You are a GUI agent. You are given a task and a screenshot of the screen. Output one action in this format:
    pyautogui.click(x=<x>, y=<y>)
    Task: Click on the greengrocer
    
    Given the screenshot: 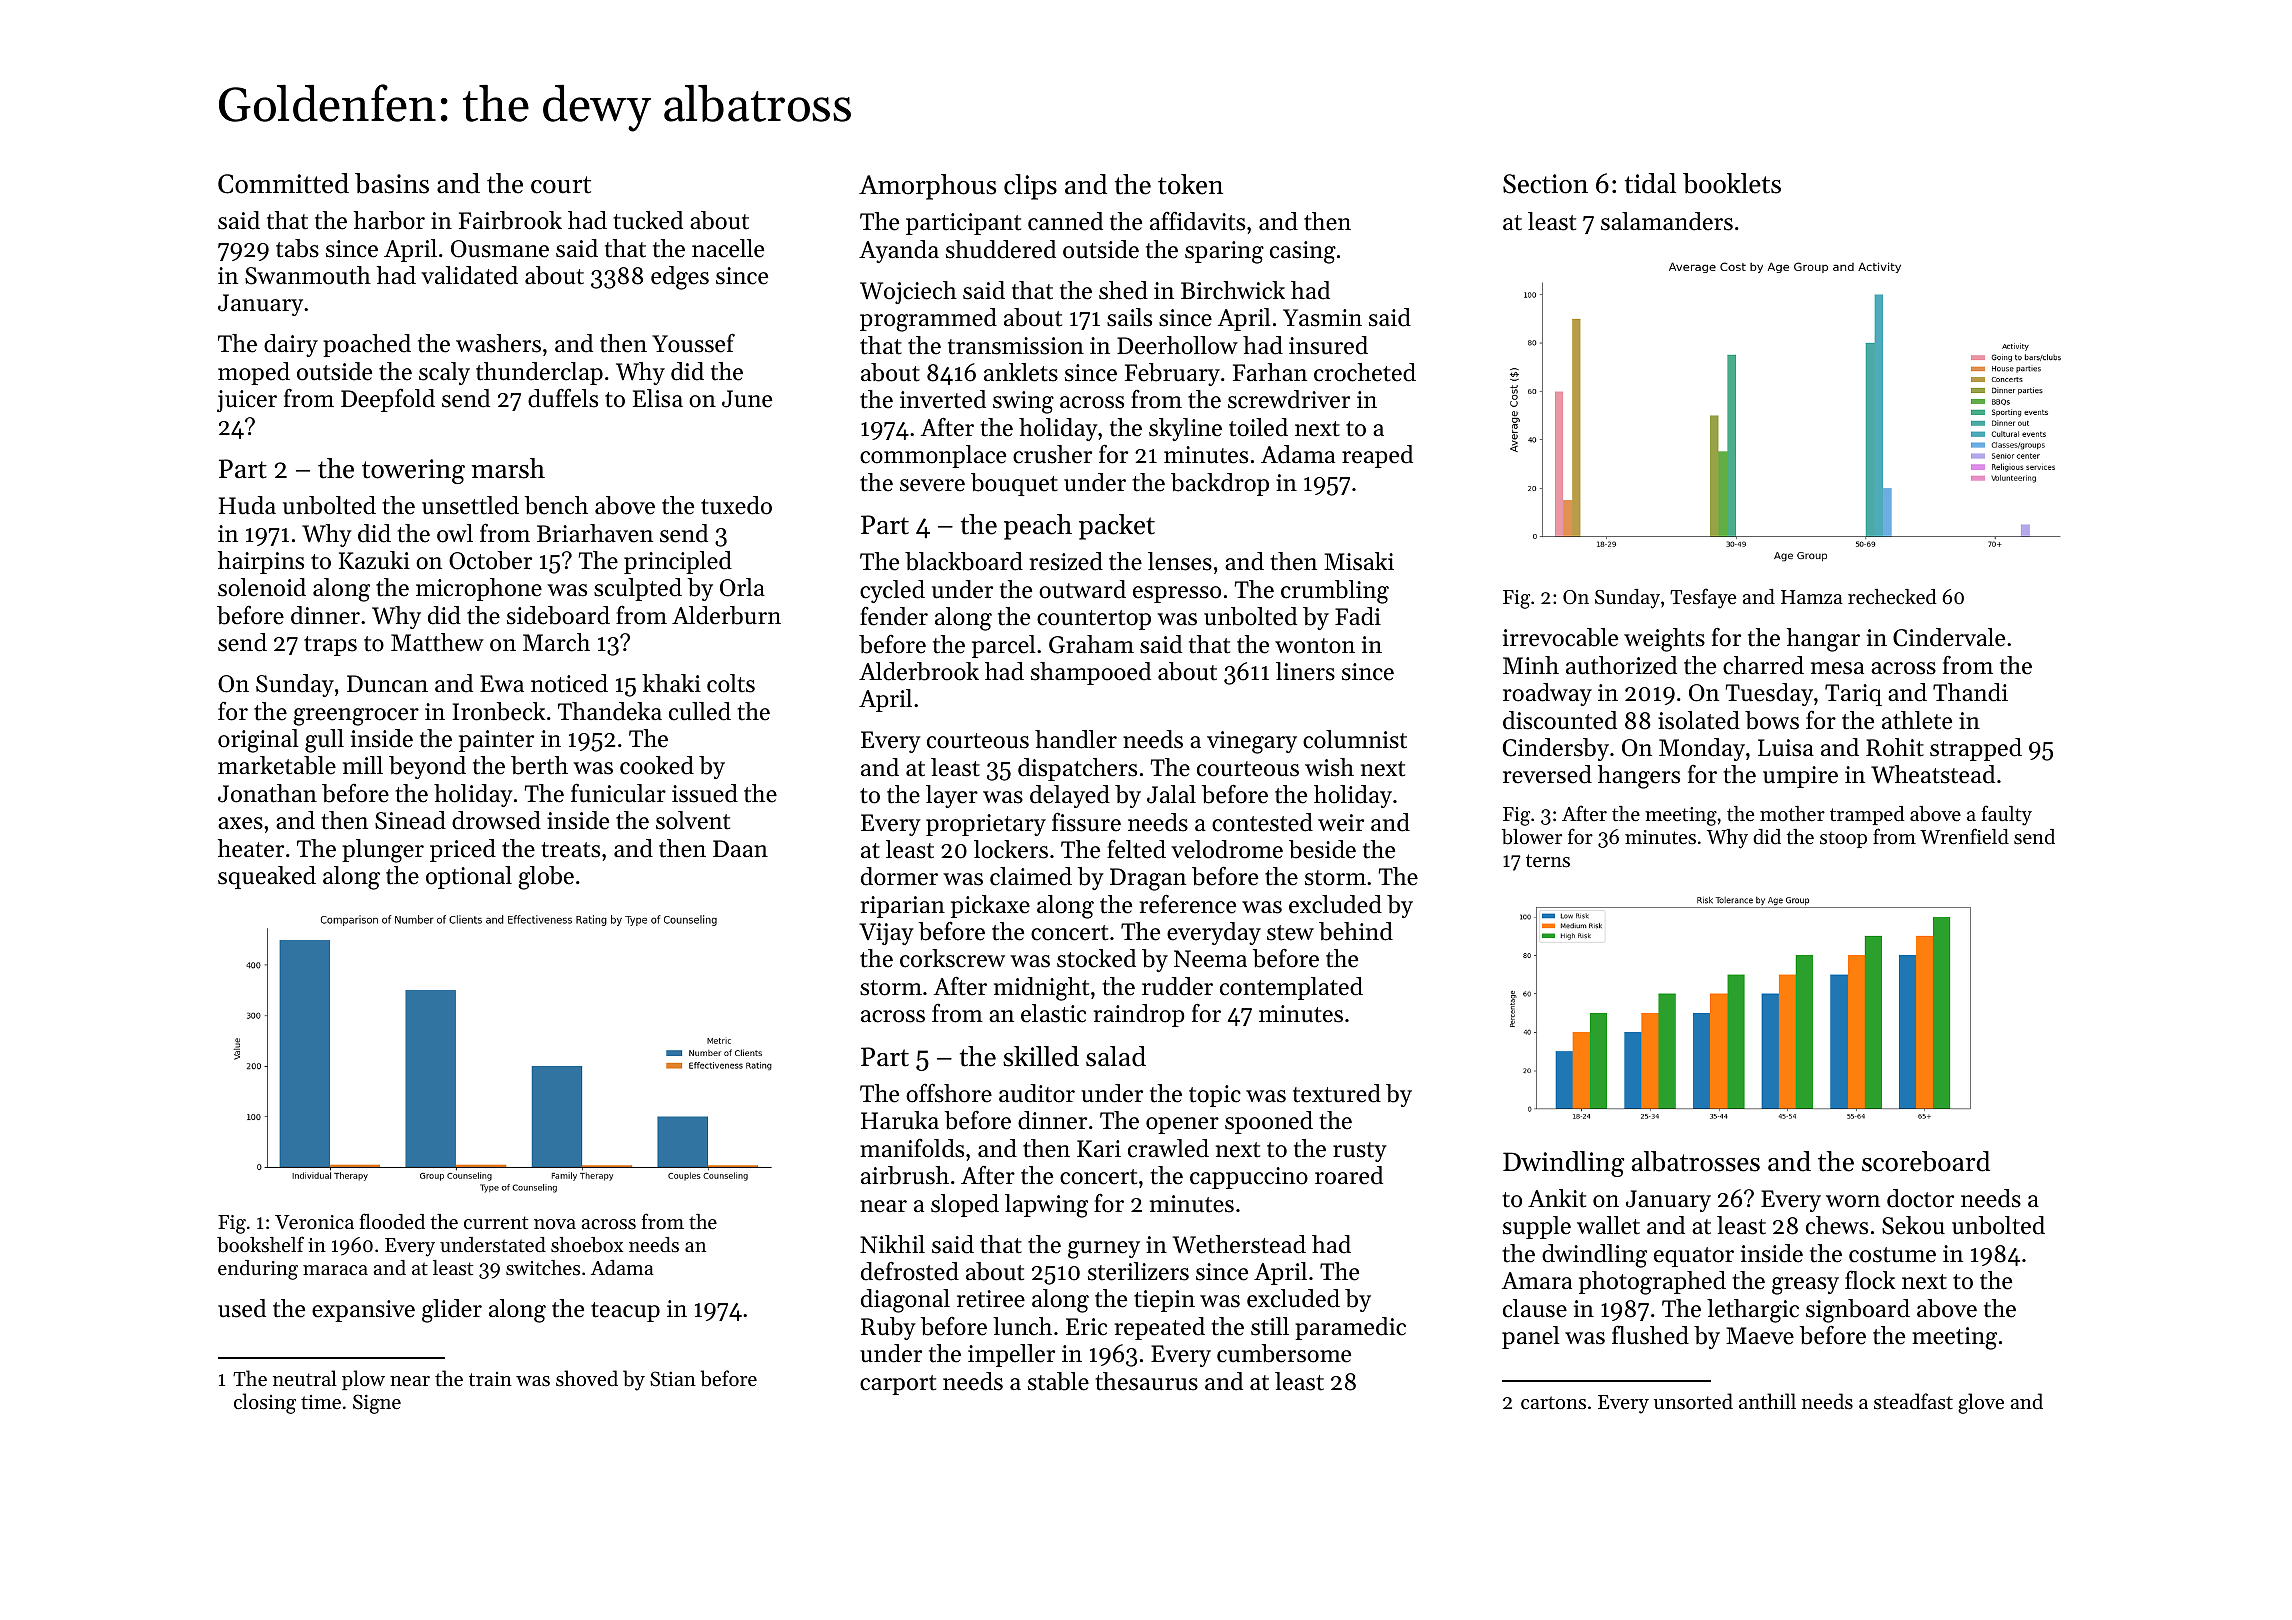 What is the action you would take?
    pyautogui.click(x=356, y=717)
